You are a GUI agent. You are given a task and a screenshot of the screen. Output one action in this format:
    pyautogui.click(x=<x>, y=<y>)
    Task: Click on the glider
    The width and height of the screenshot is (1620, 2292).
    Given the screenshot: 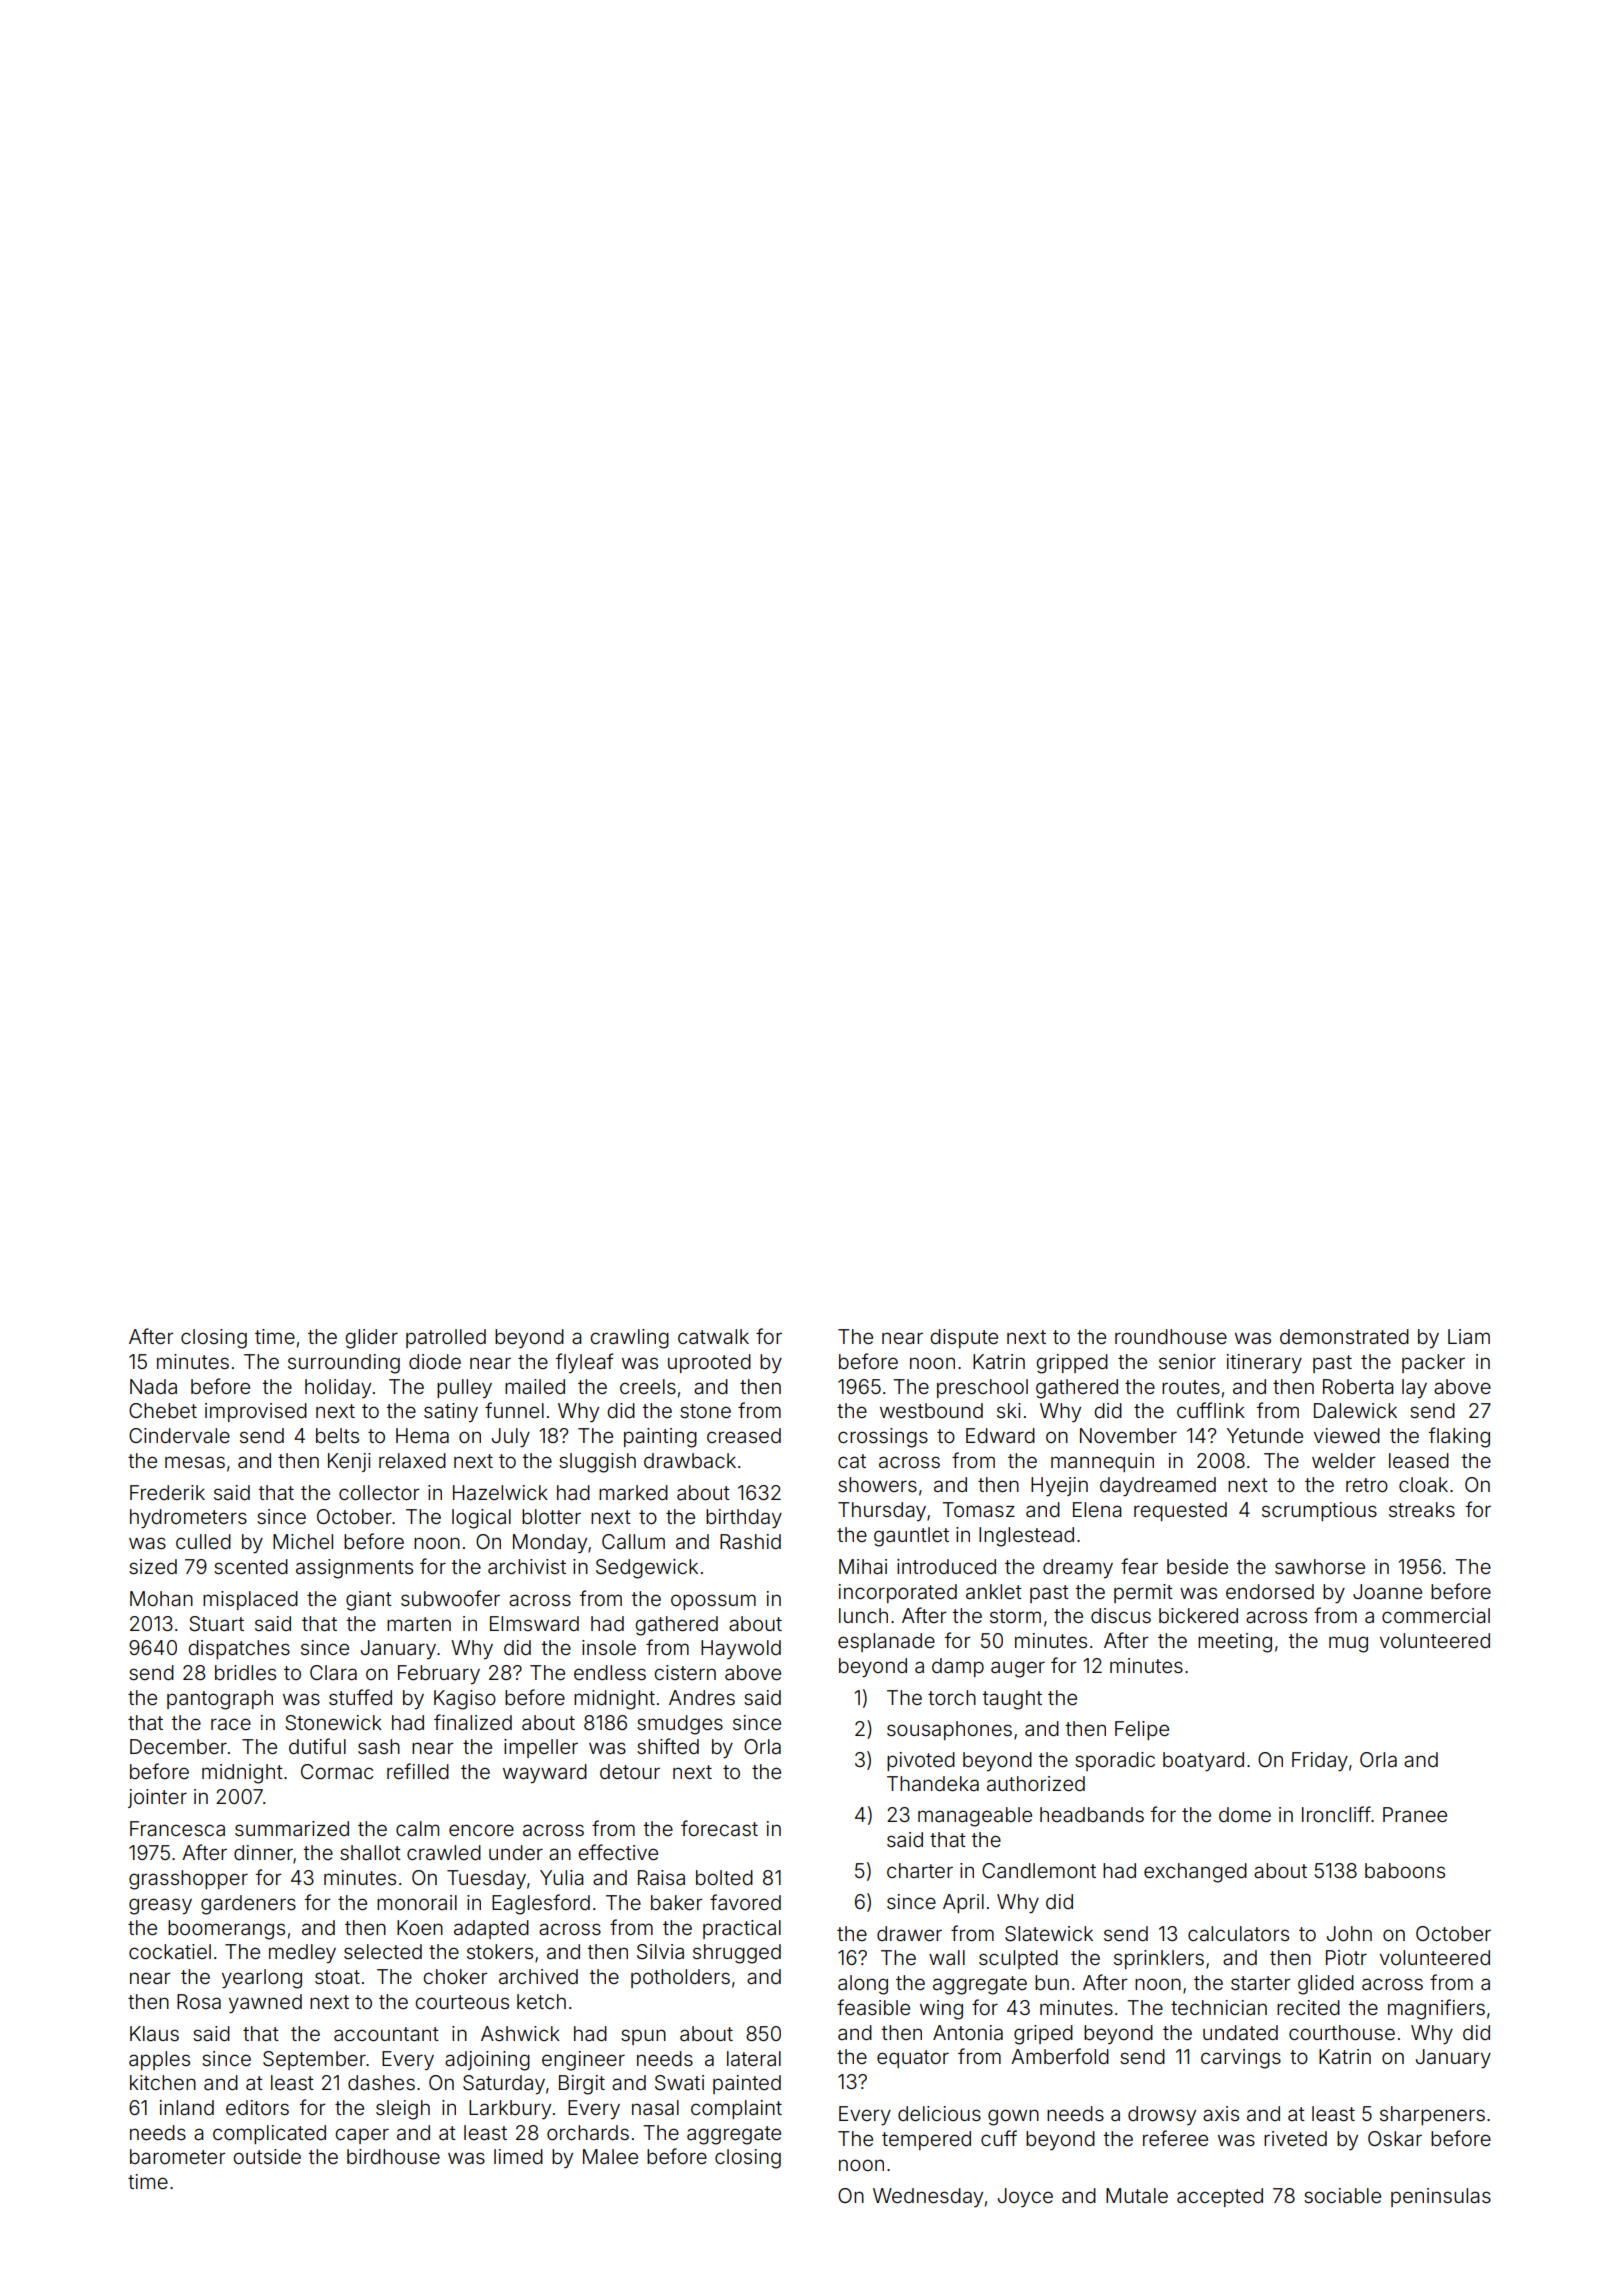 What is the action you would take?
    pyautogui.click(x=371, y=1339)
